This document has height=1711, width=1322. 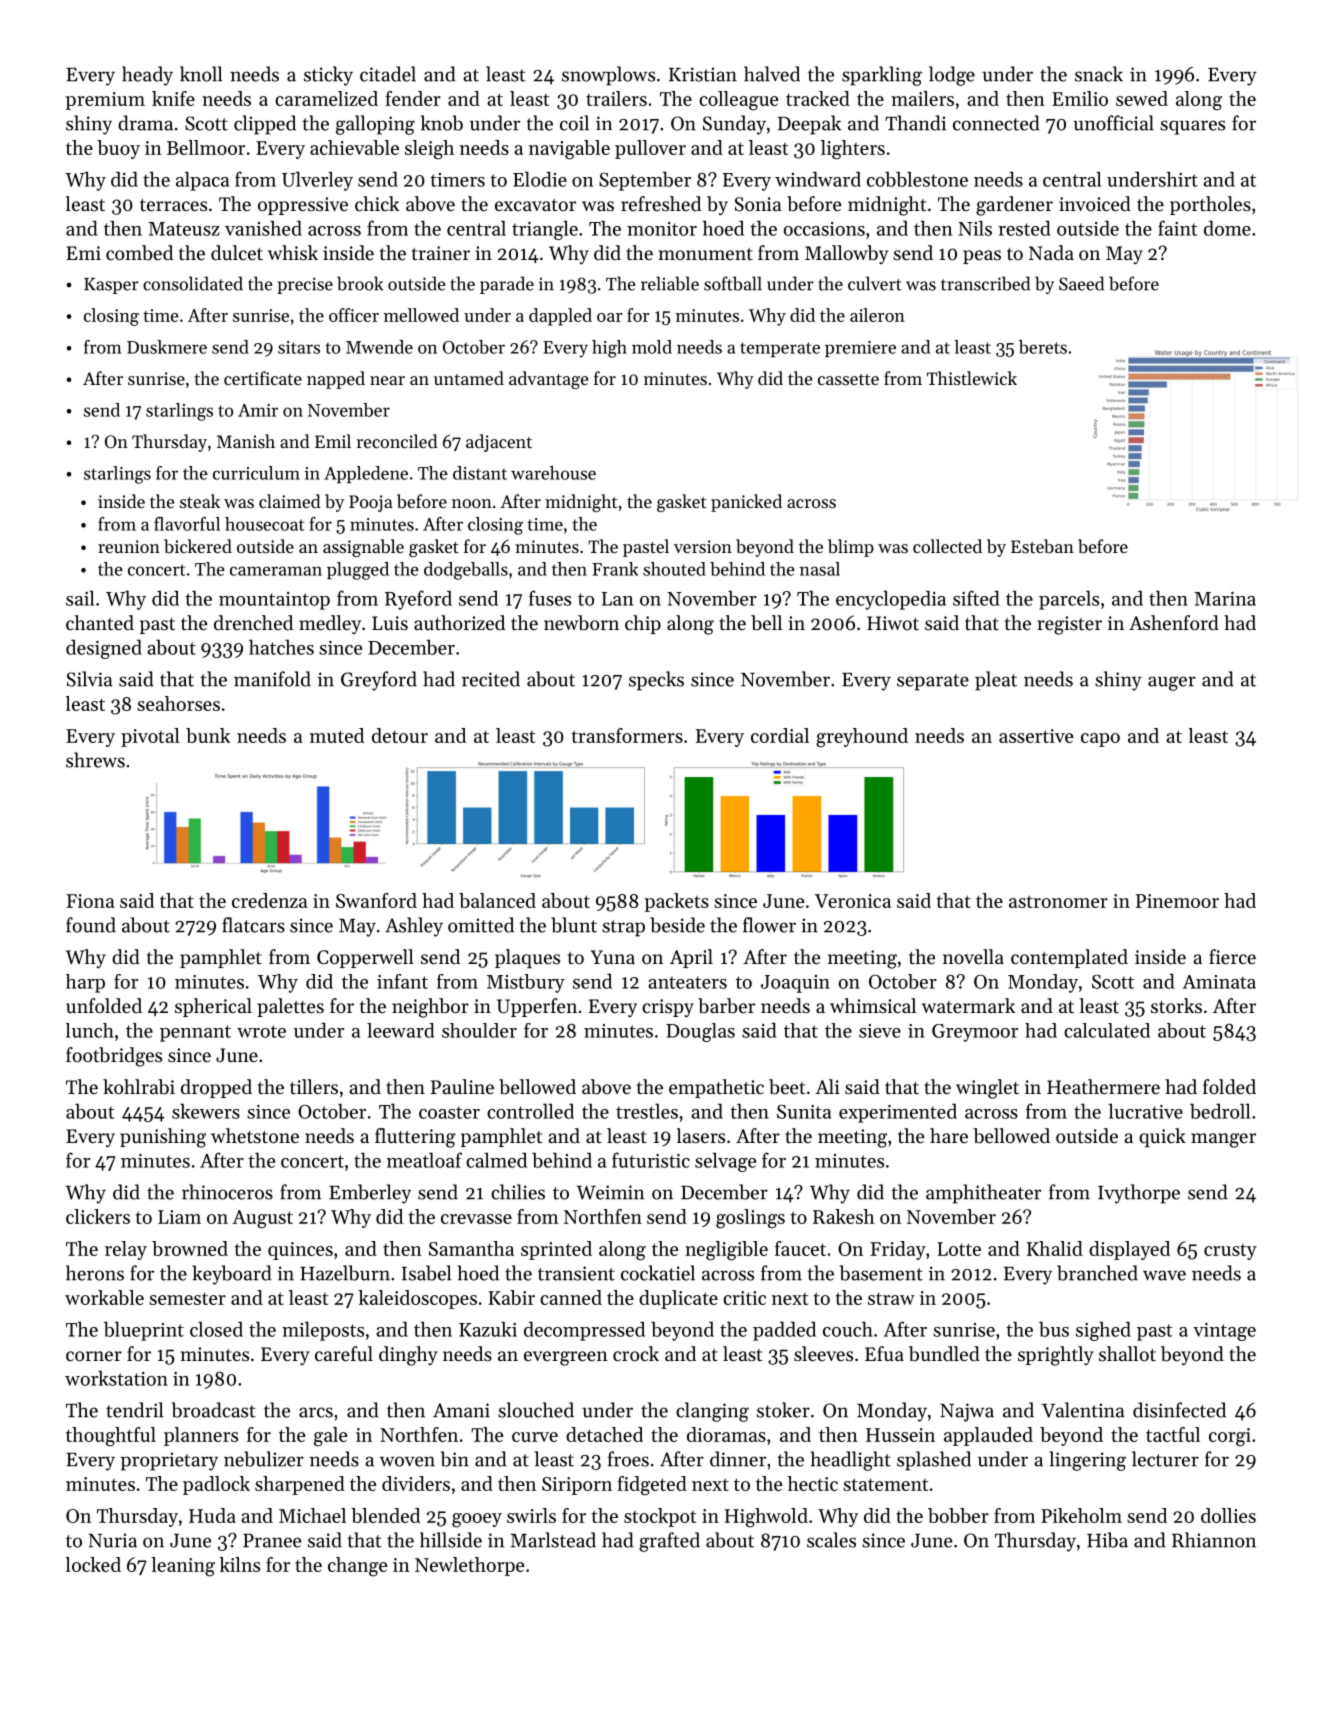 I want to click on navigable, so click(x=569, y=150).
